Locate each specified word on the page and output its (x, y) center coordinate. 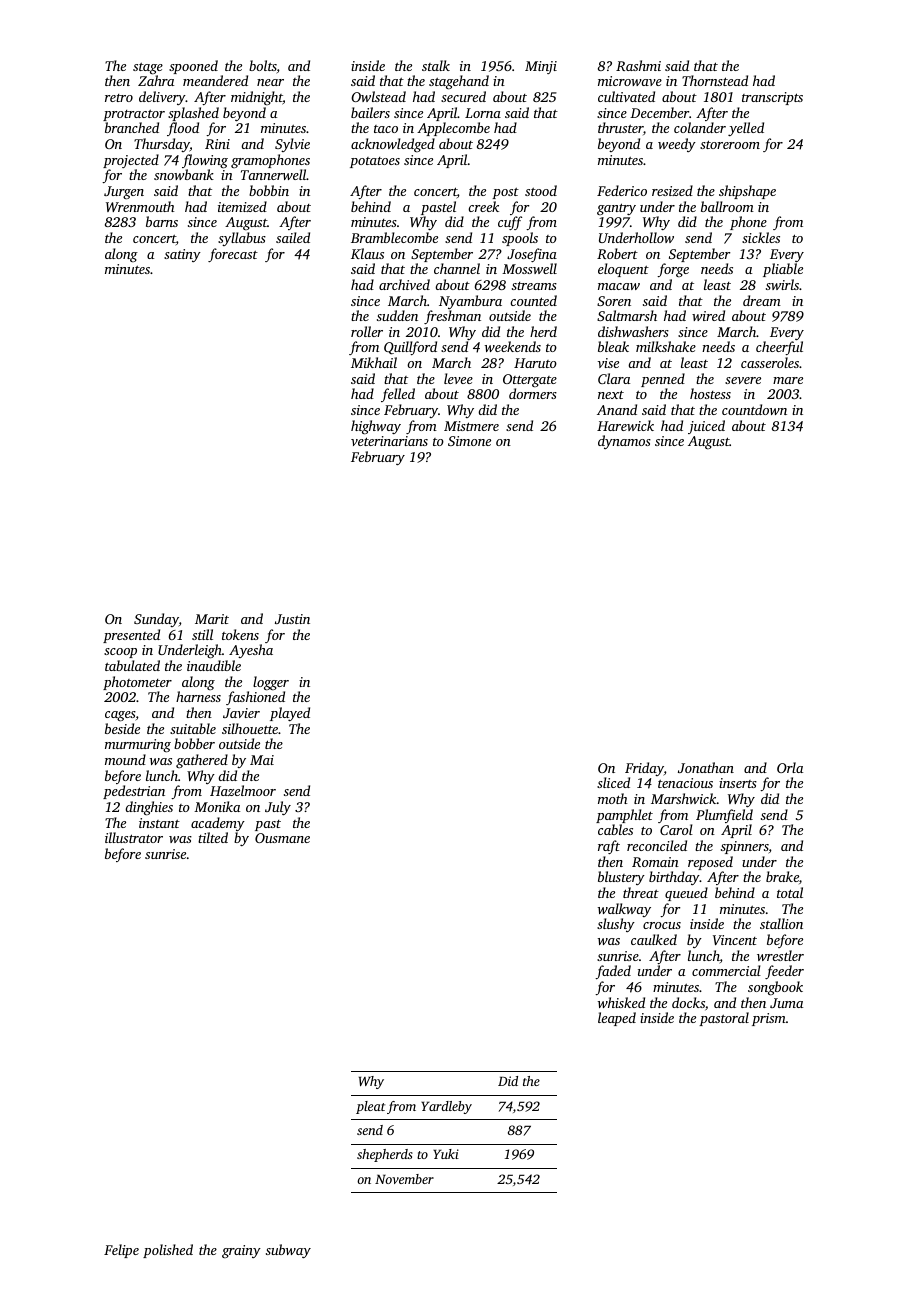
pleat (370, 1107)
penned (663, 380)
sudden (397, 315)
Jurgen (124, 192)
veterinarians (389, 441)
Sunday (156, 620)
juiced (706, 427)
